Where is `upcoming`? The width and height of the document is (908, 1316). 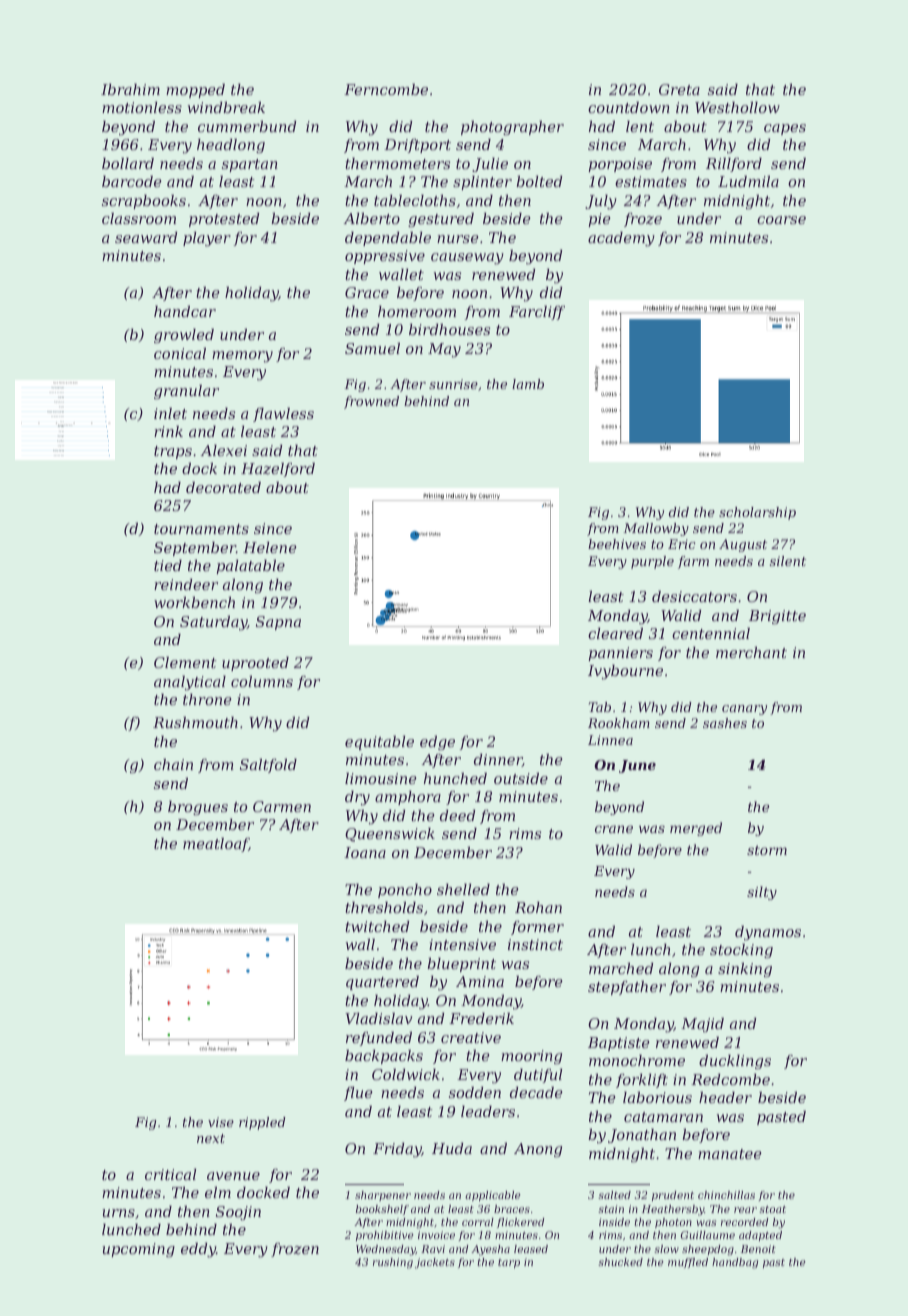 upcoming is located at coordinates (138, 1250).
